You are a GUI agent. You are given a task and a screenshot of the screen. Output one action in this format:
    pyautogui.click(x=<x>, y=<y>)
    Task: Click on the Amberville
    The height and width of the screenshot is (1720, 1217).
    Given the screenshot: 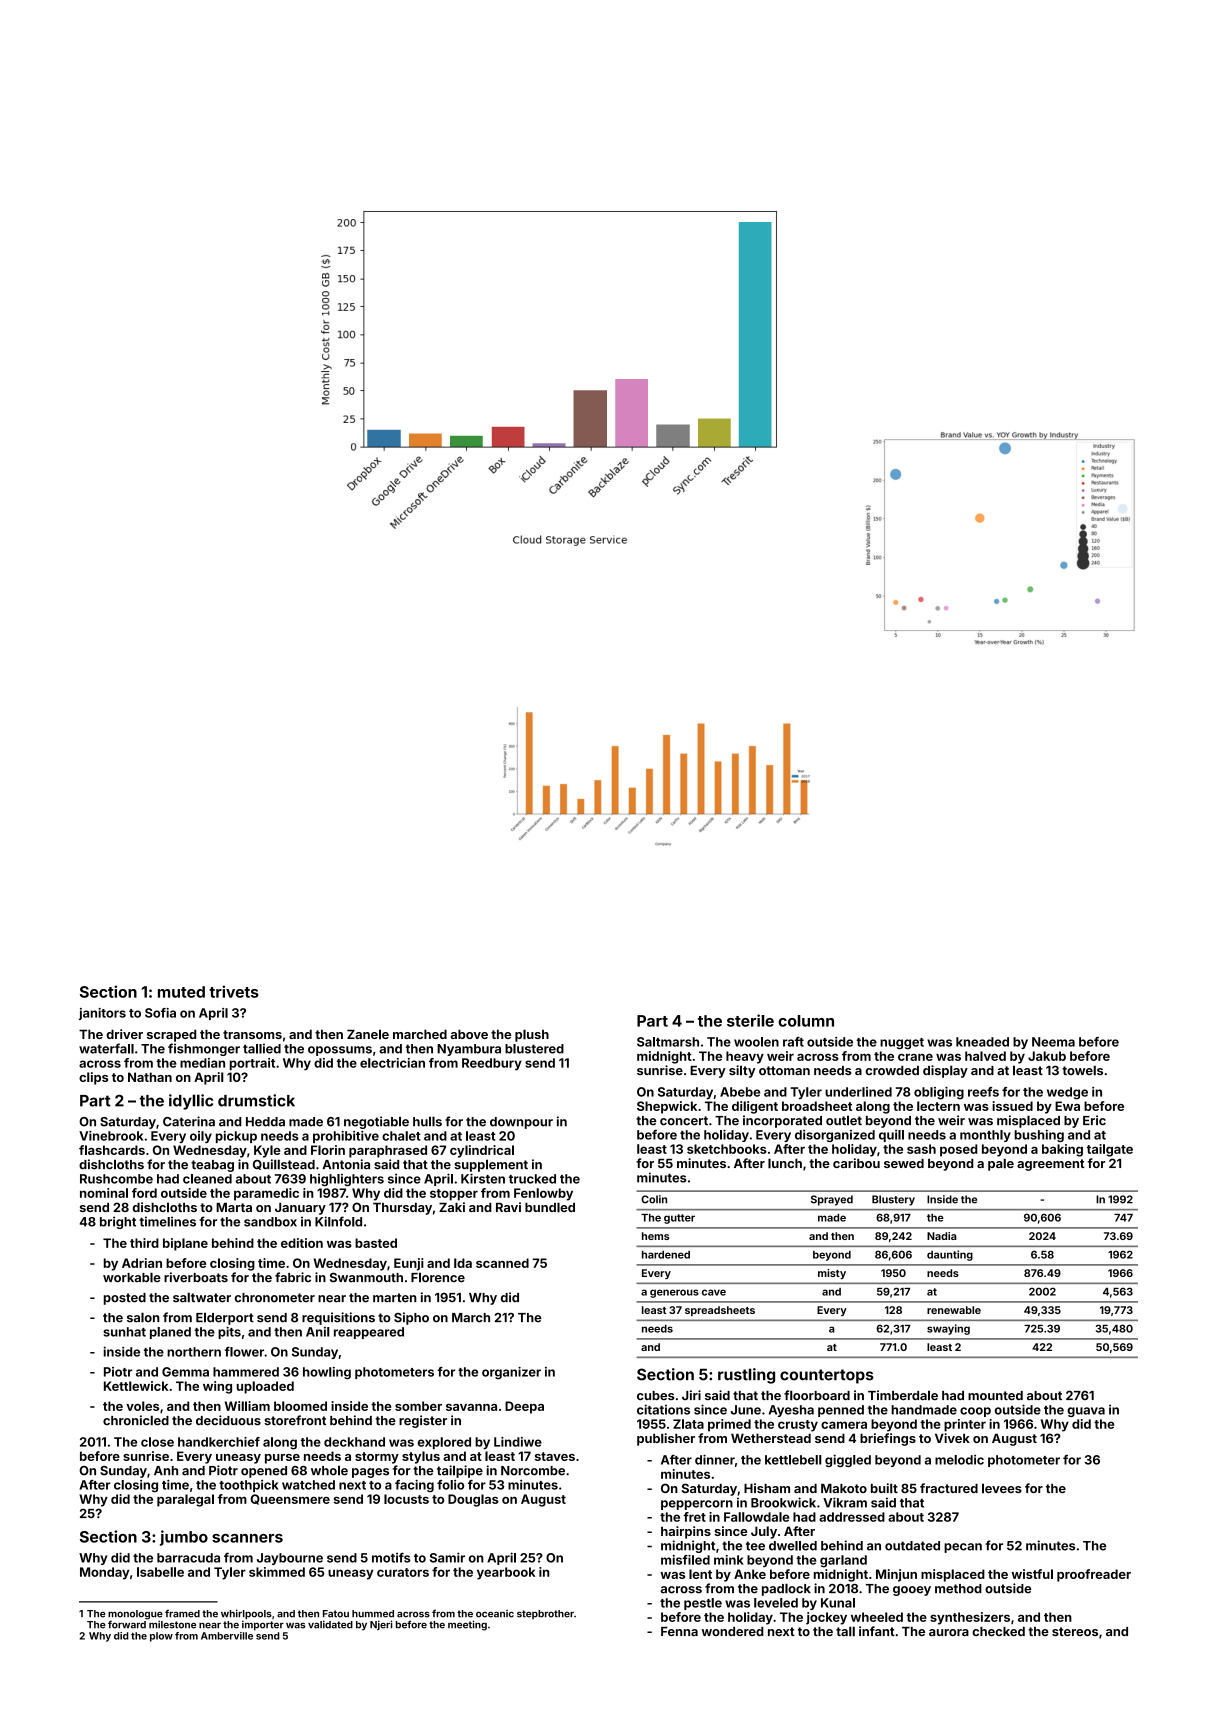 What is the action you would take?
    pyautogui.click(x=227, y=1636)
